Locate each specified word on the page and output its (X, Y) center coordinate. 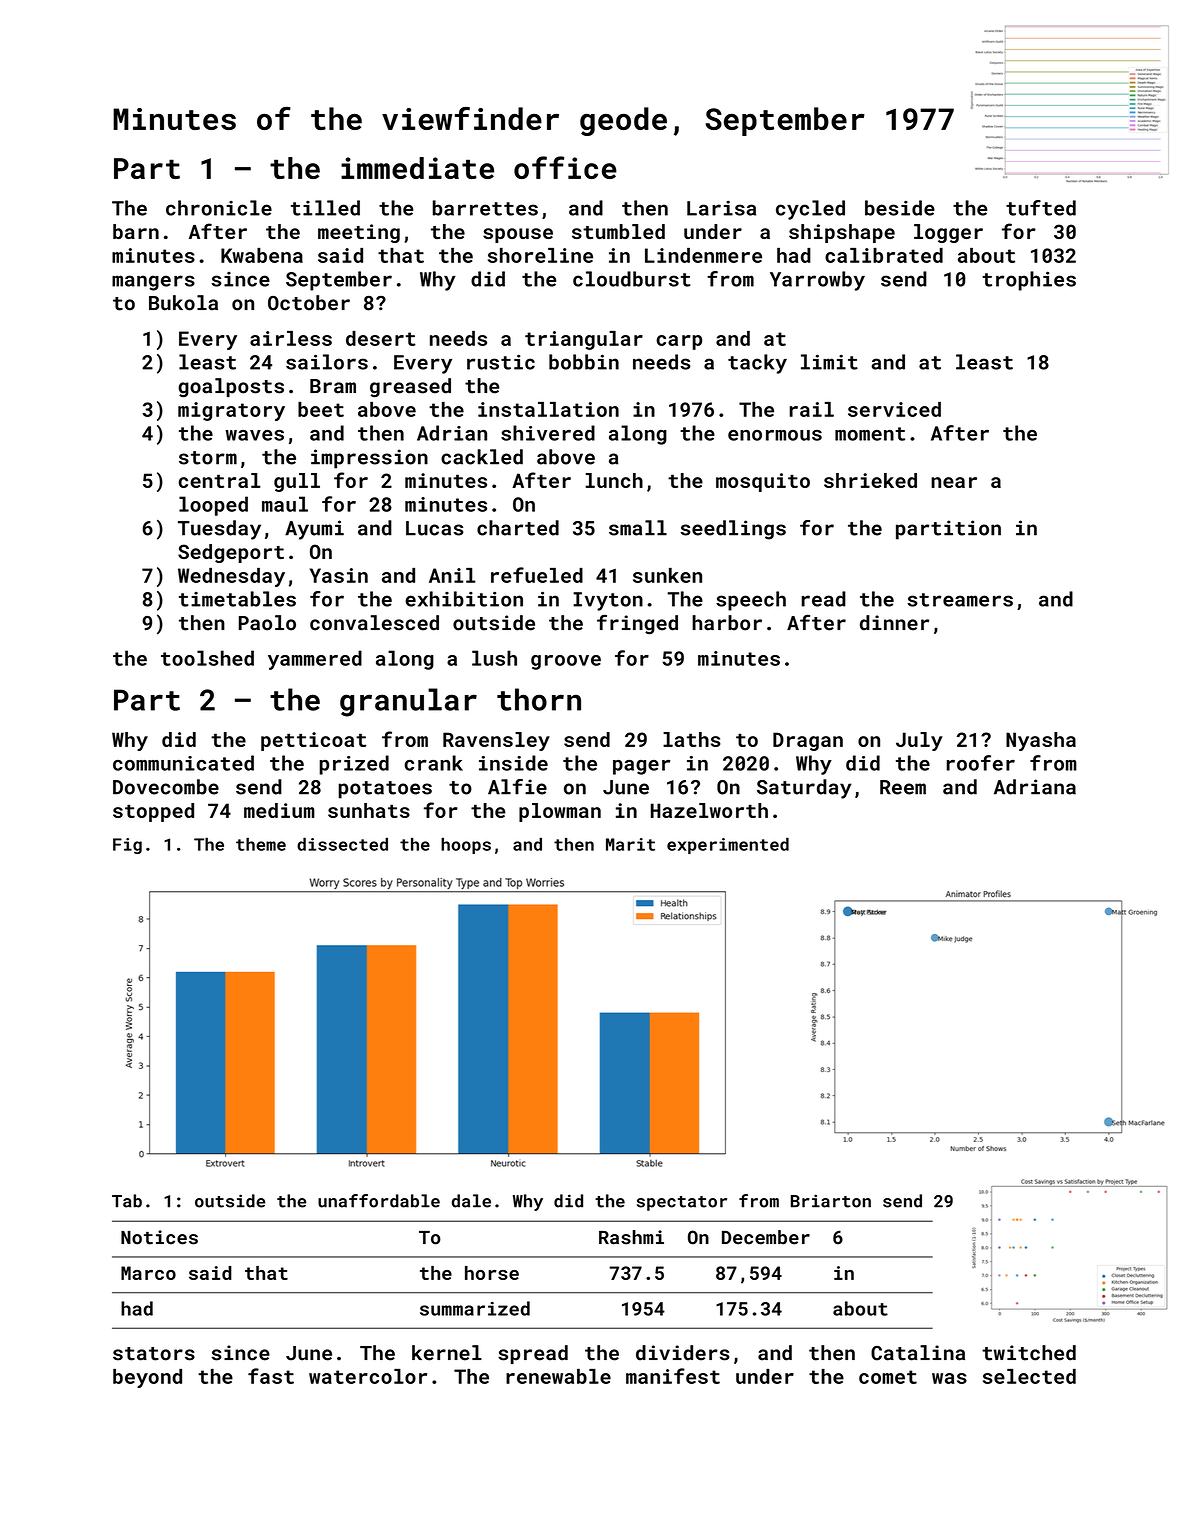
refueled (537, 575)
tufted (1041, 208)
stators (154, 1354)
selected (1029, 1376)
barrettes (485, 208)
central (219, 480)
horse (492, 1273)
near (954, 482)
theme (261, 844)
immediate (417, 168)
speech (751, 601)
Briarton (831, 1201)
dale (471, 1201)
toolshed (207, 658)
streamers (960, 600)
